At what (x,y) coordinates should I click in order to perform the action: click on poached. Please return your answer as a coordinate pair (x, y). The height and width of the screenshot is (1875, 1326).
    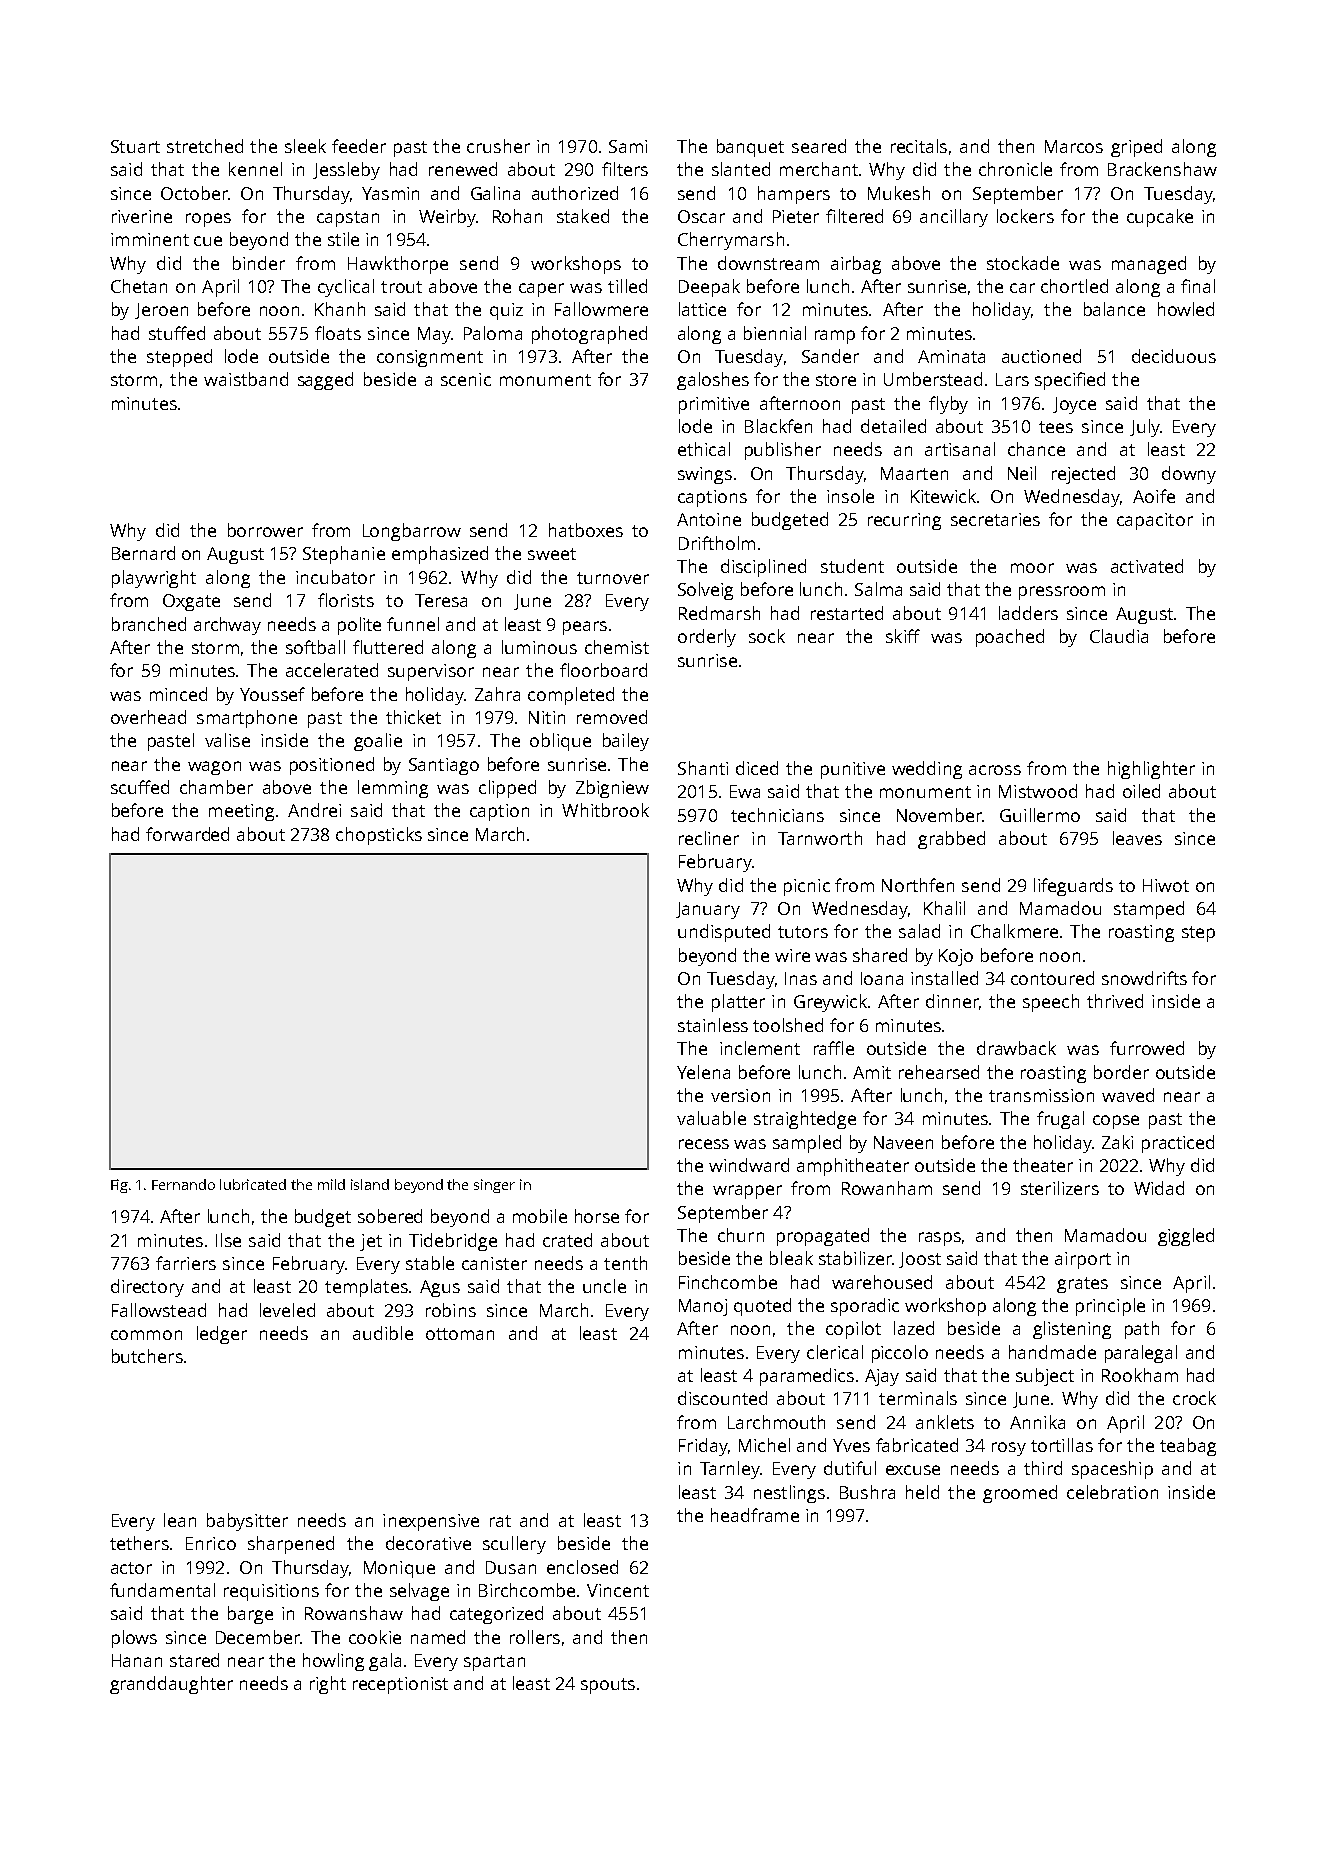
    Looking at the image, I should click on (1010, 638).
